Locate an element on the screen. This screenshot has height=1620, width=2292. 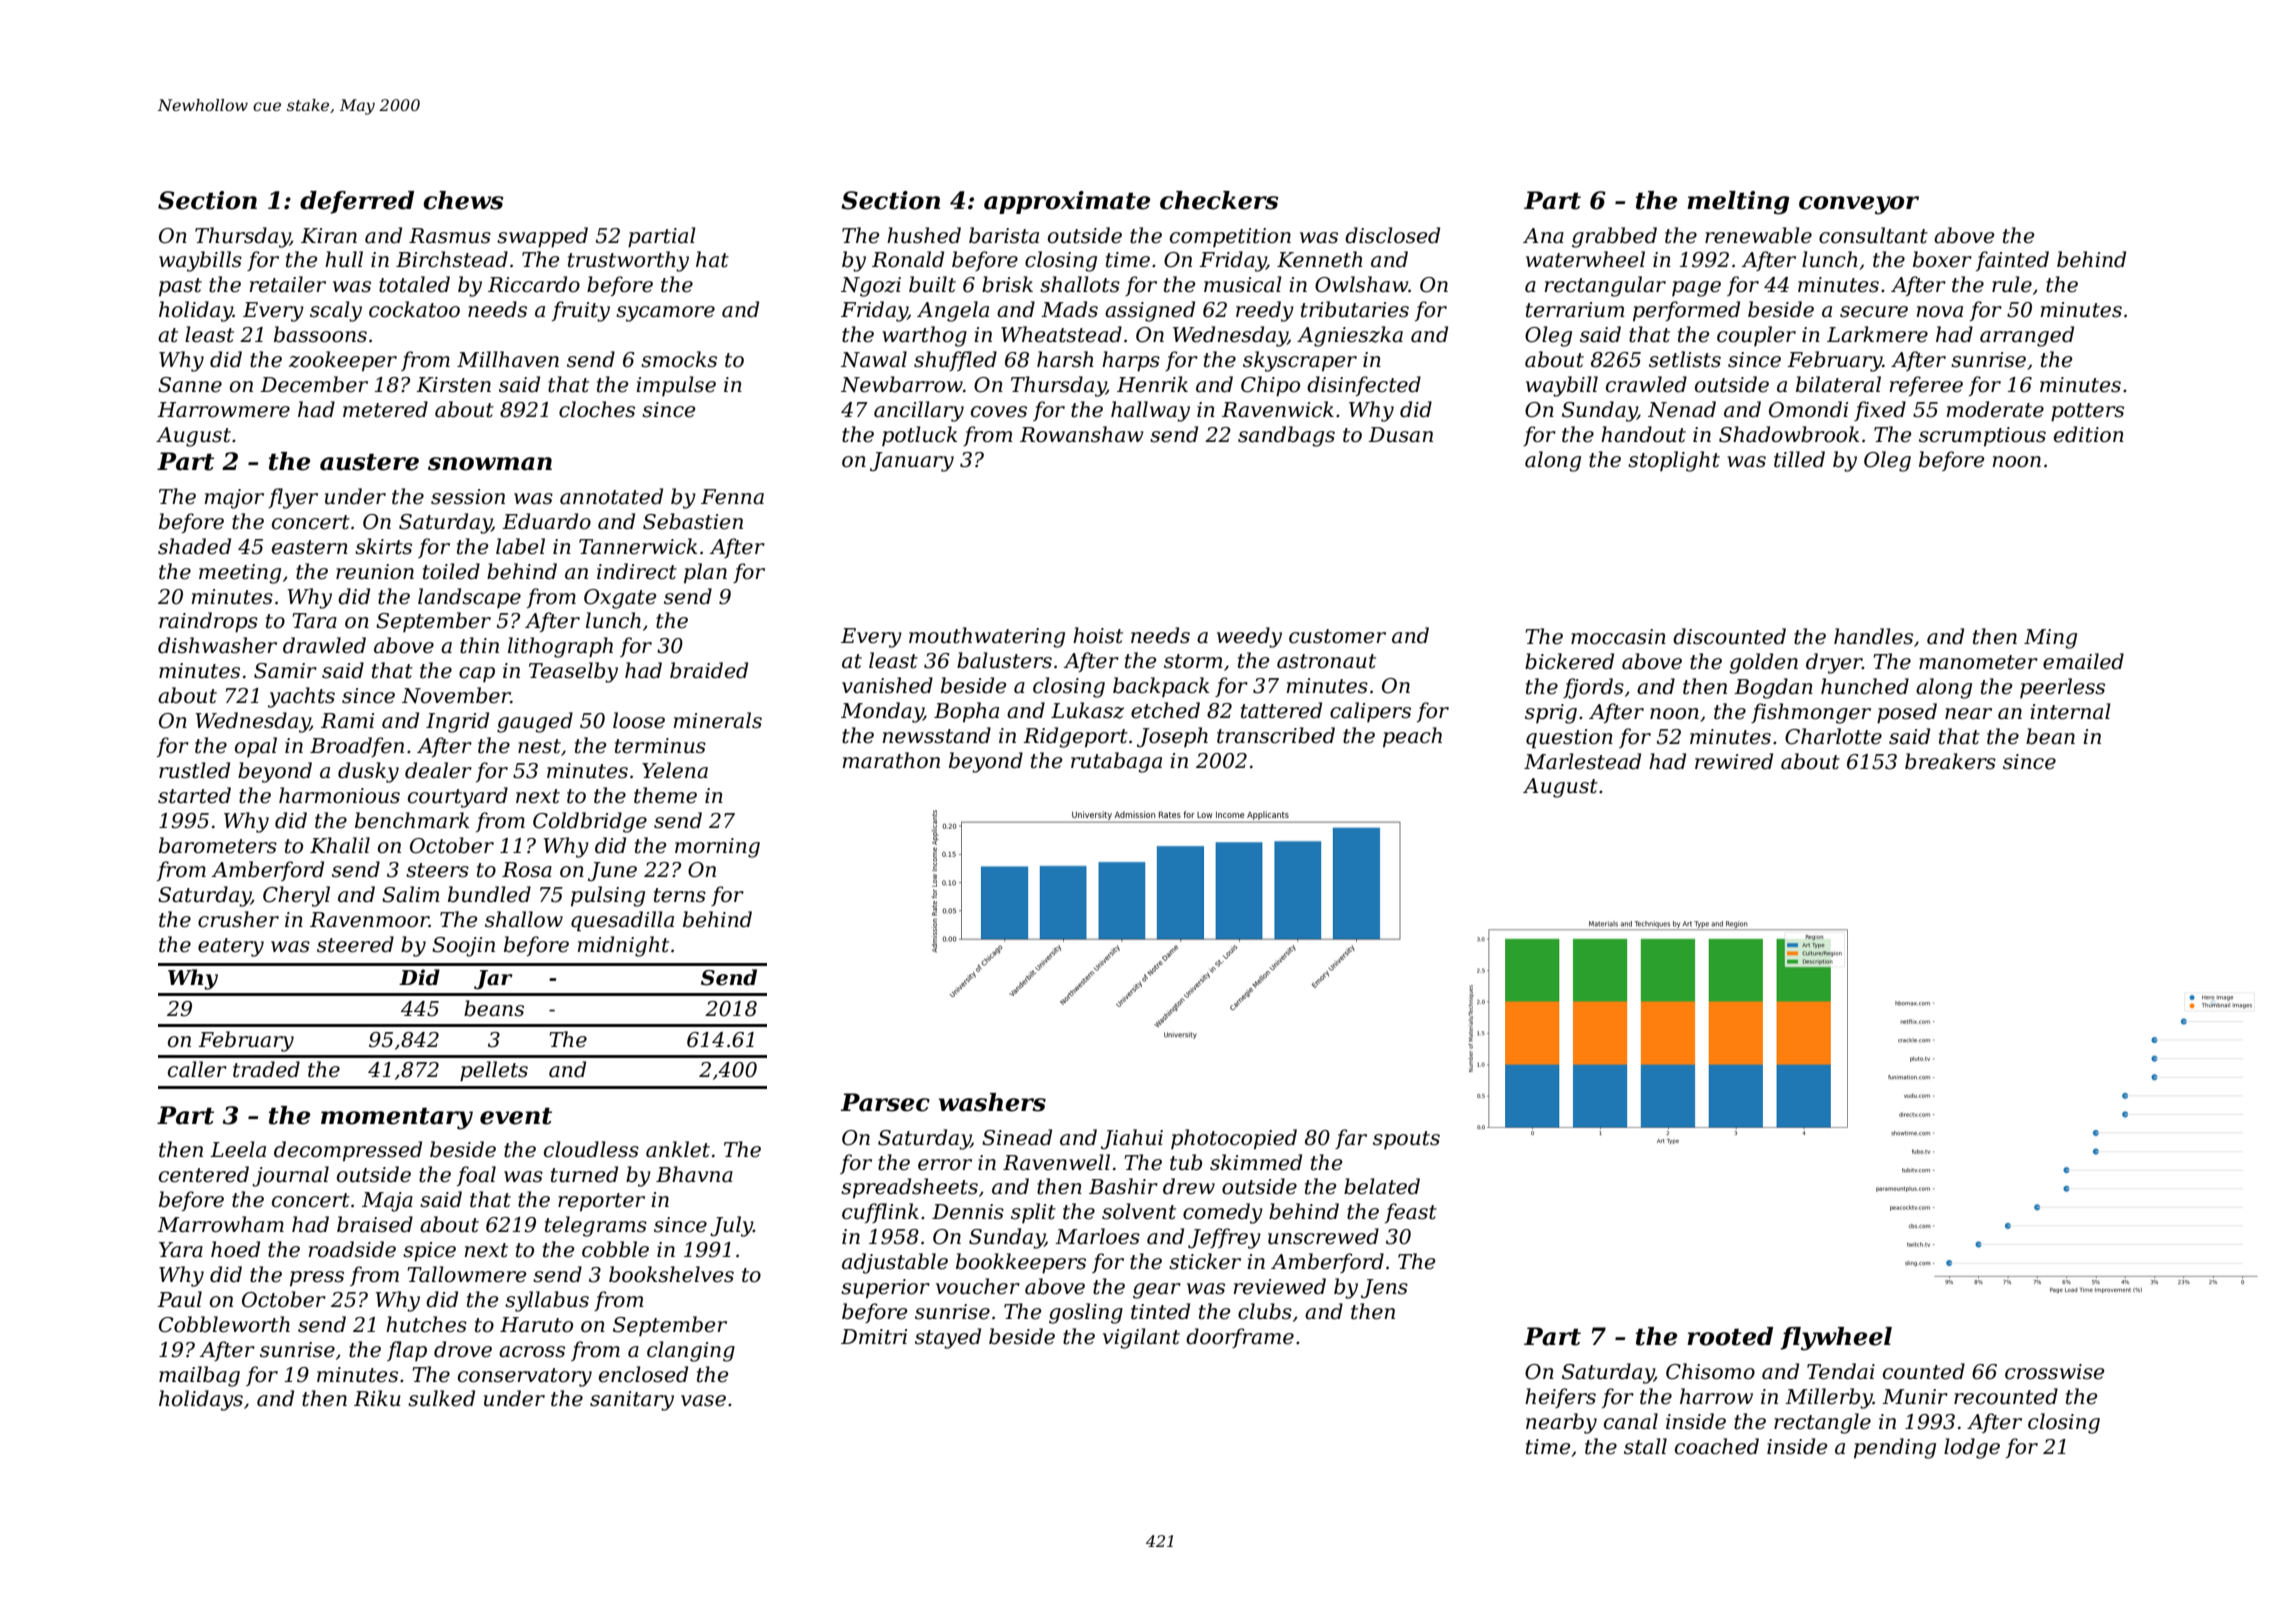
Rasmus is located at coordinates (450, 236).
